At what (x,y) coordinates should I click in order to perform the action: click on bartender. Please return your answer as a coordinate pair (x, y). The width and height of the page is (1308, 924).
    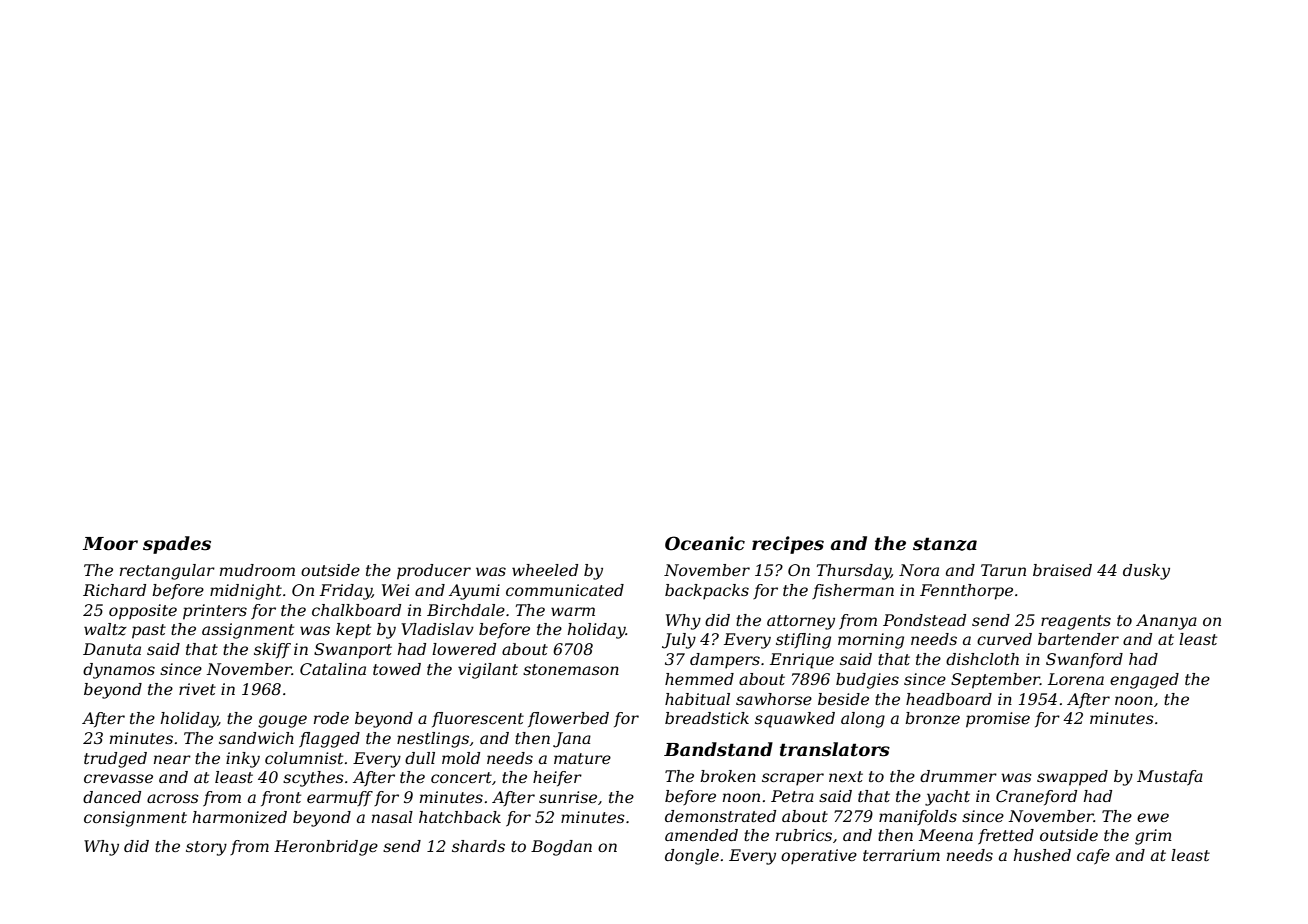
    Looking at the image, I should click on (1078, 639).
